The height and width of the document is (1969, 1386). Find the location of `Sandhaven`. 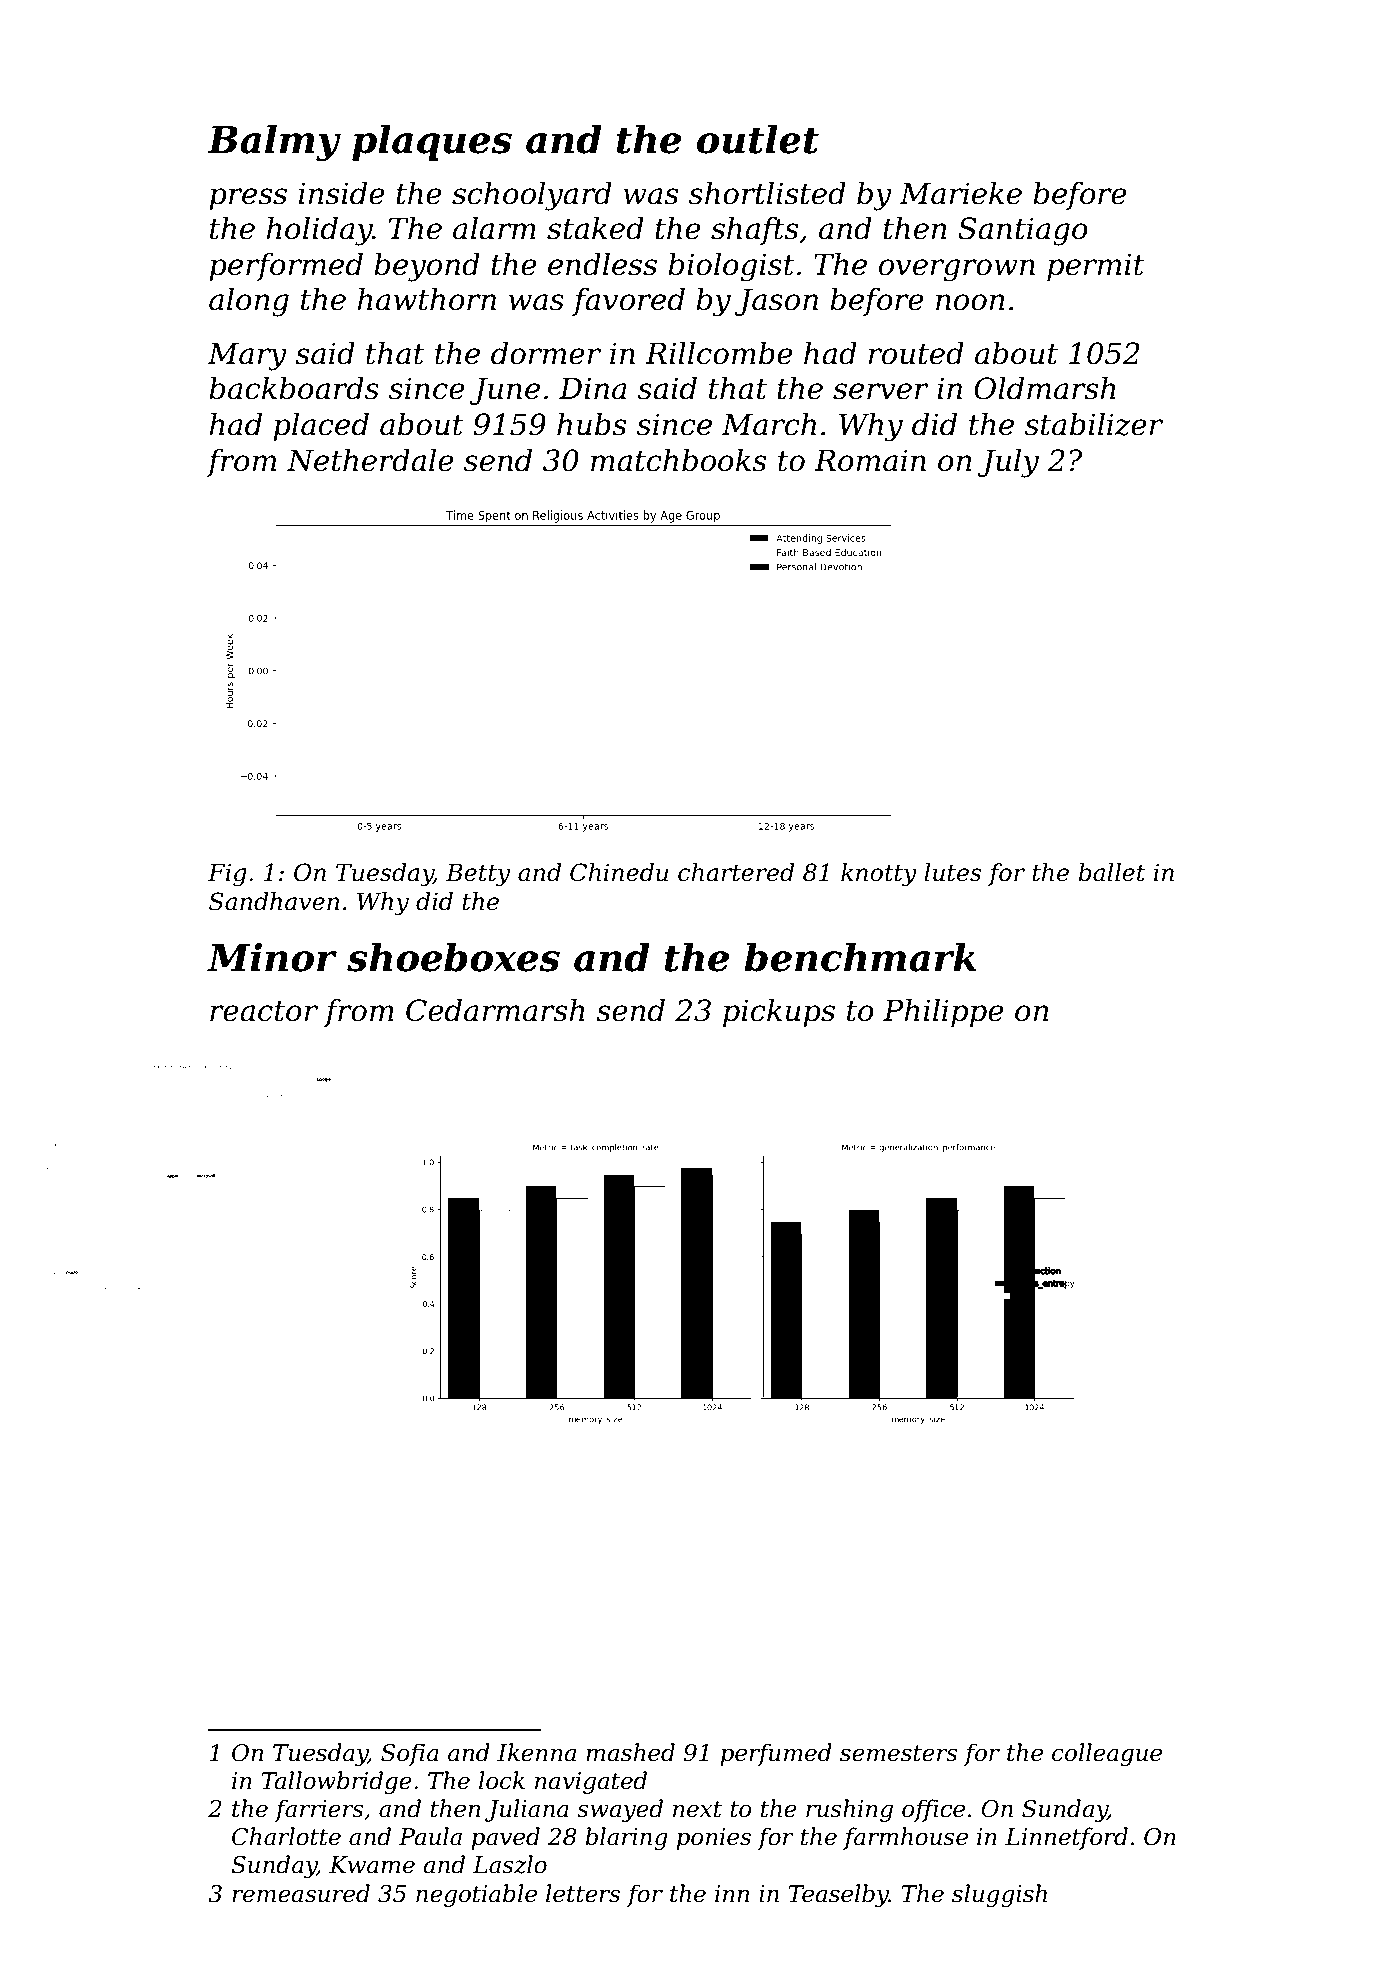

Sandhaven is located at coordinates (274, 901).
